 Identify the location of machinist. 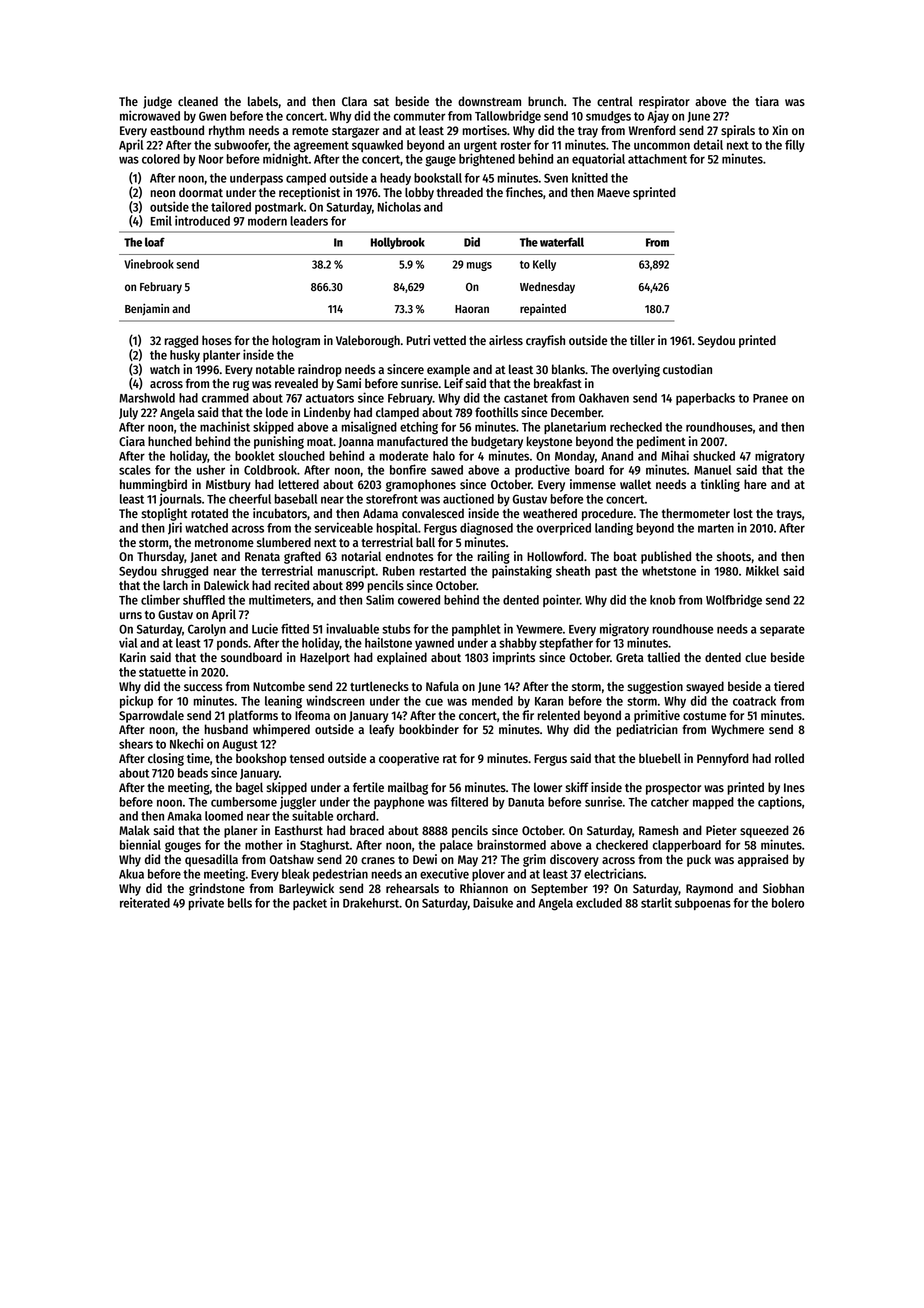
(225, 426).
